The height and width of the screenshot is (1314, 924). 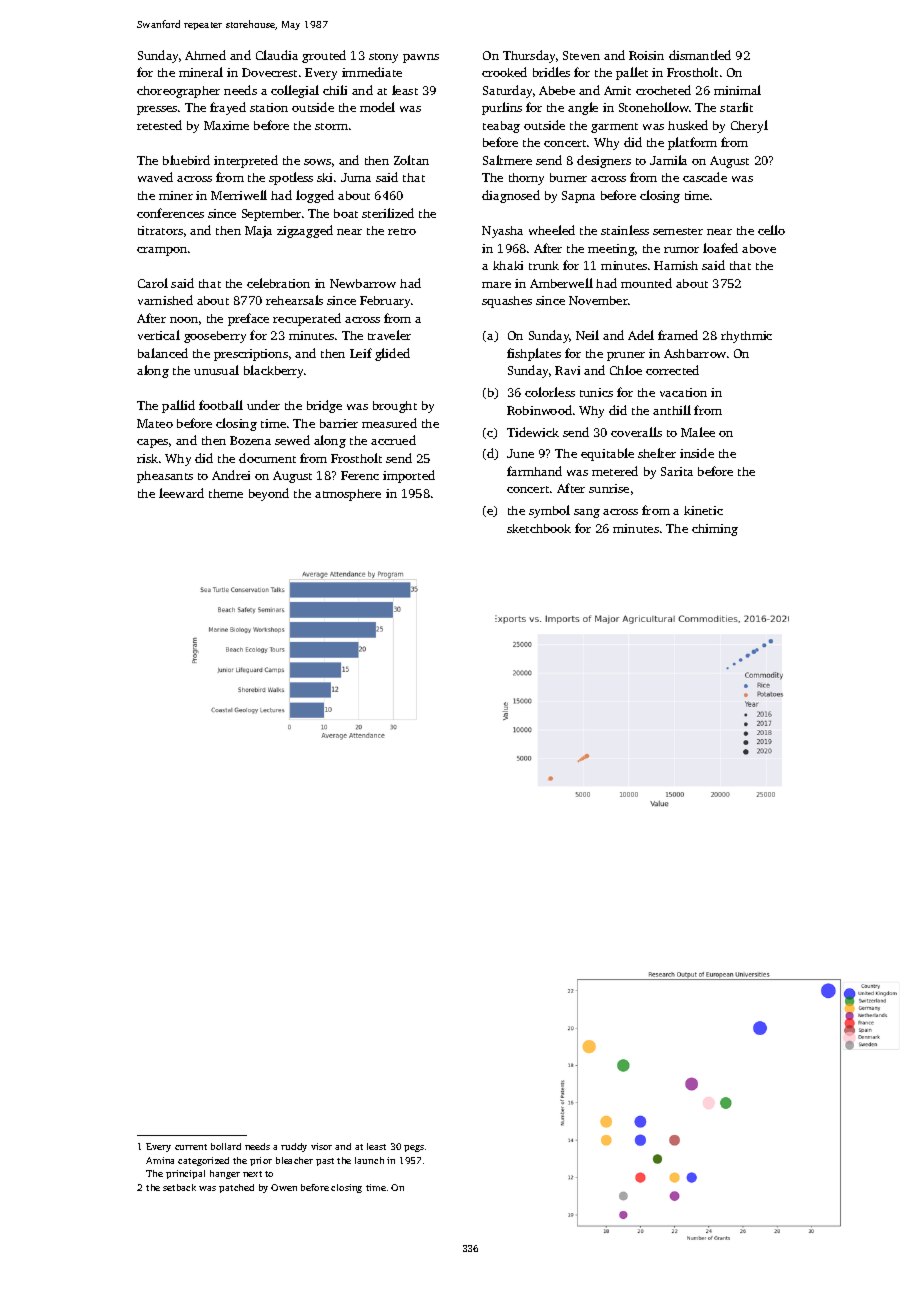 What do you see at coordinates (321, 1146) in the screenshot?
I see `visor` at bounding box center [321, 1146].
